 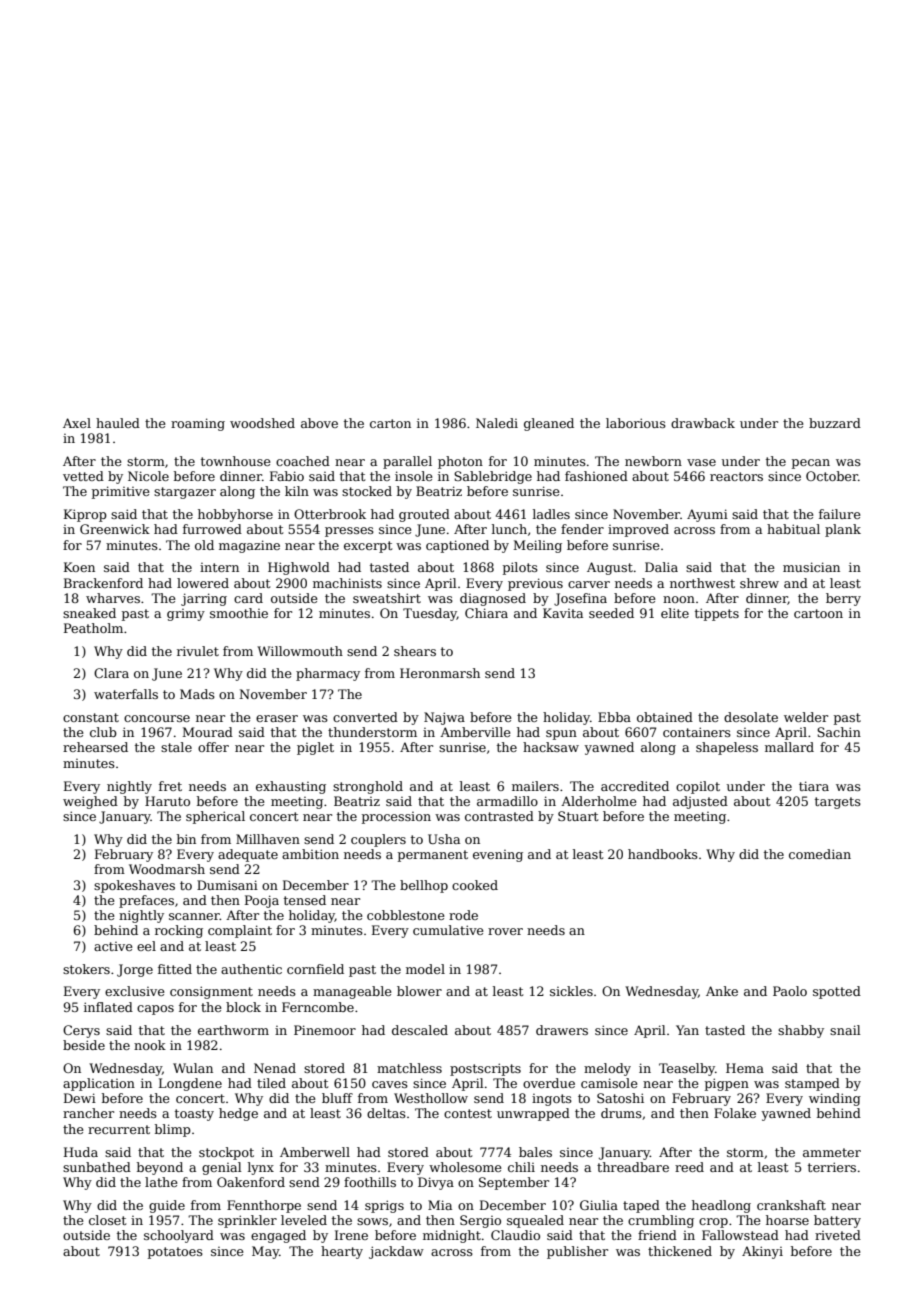 I want to click on spotted, so click(x=837, y=992).
